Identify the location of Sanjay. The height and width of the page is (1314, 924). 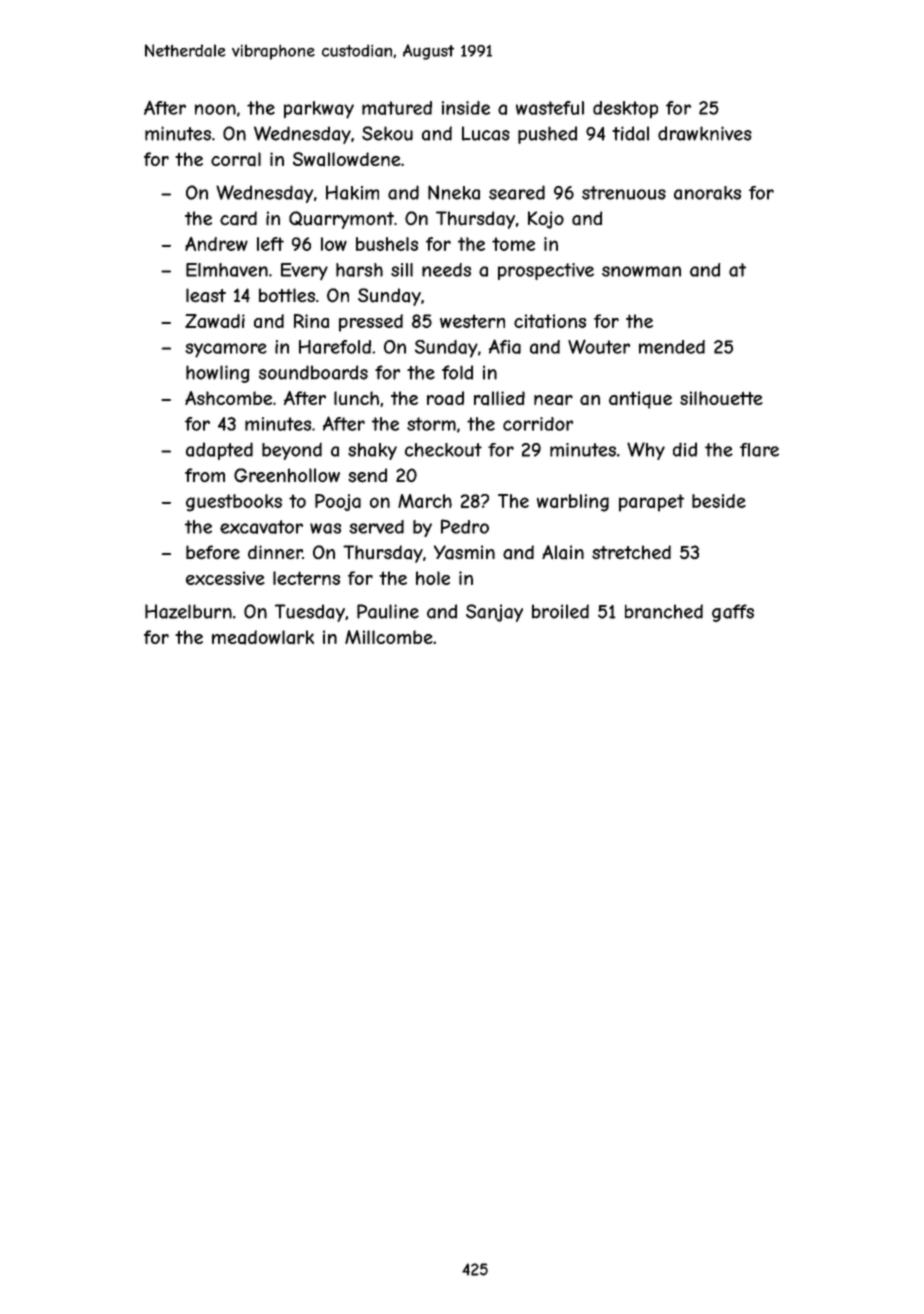
(494, 613).
